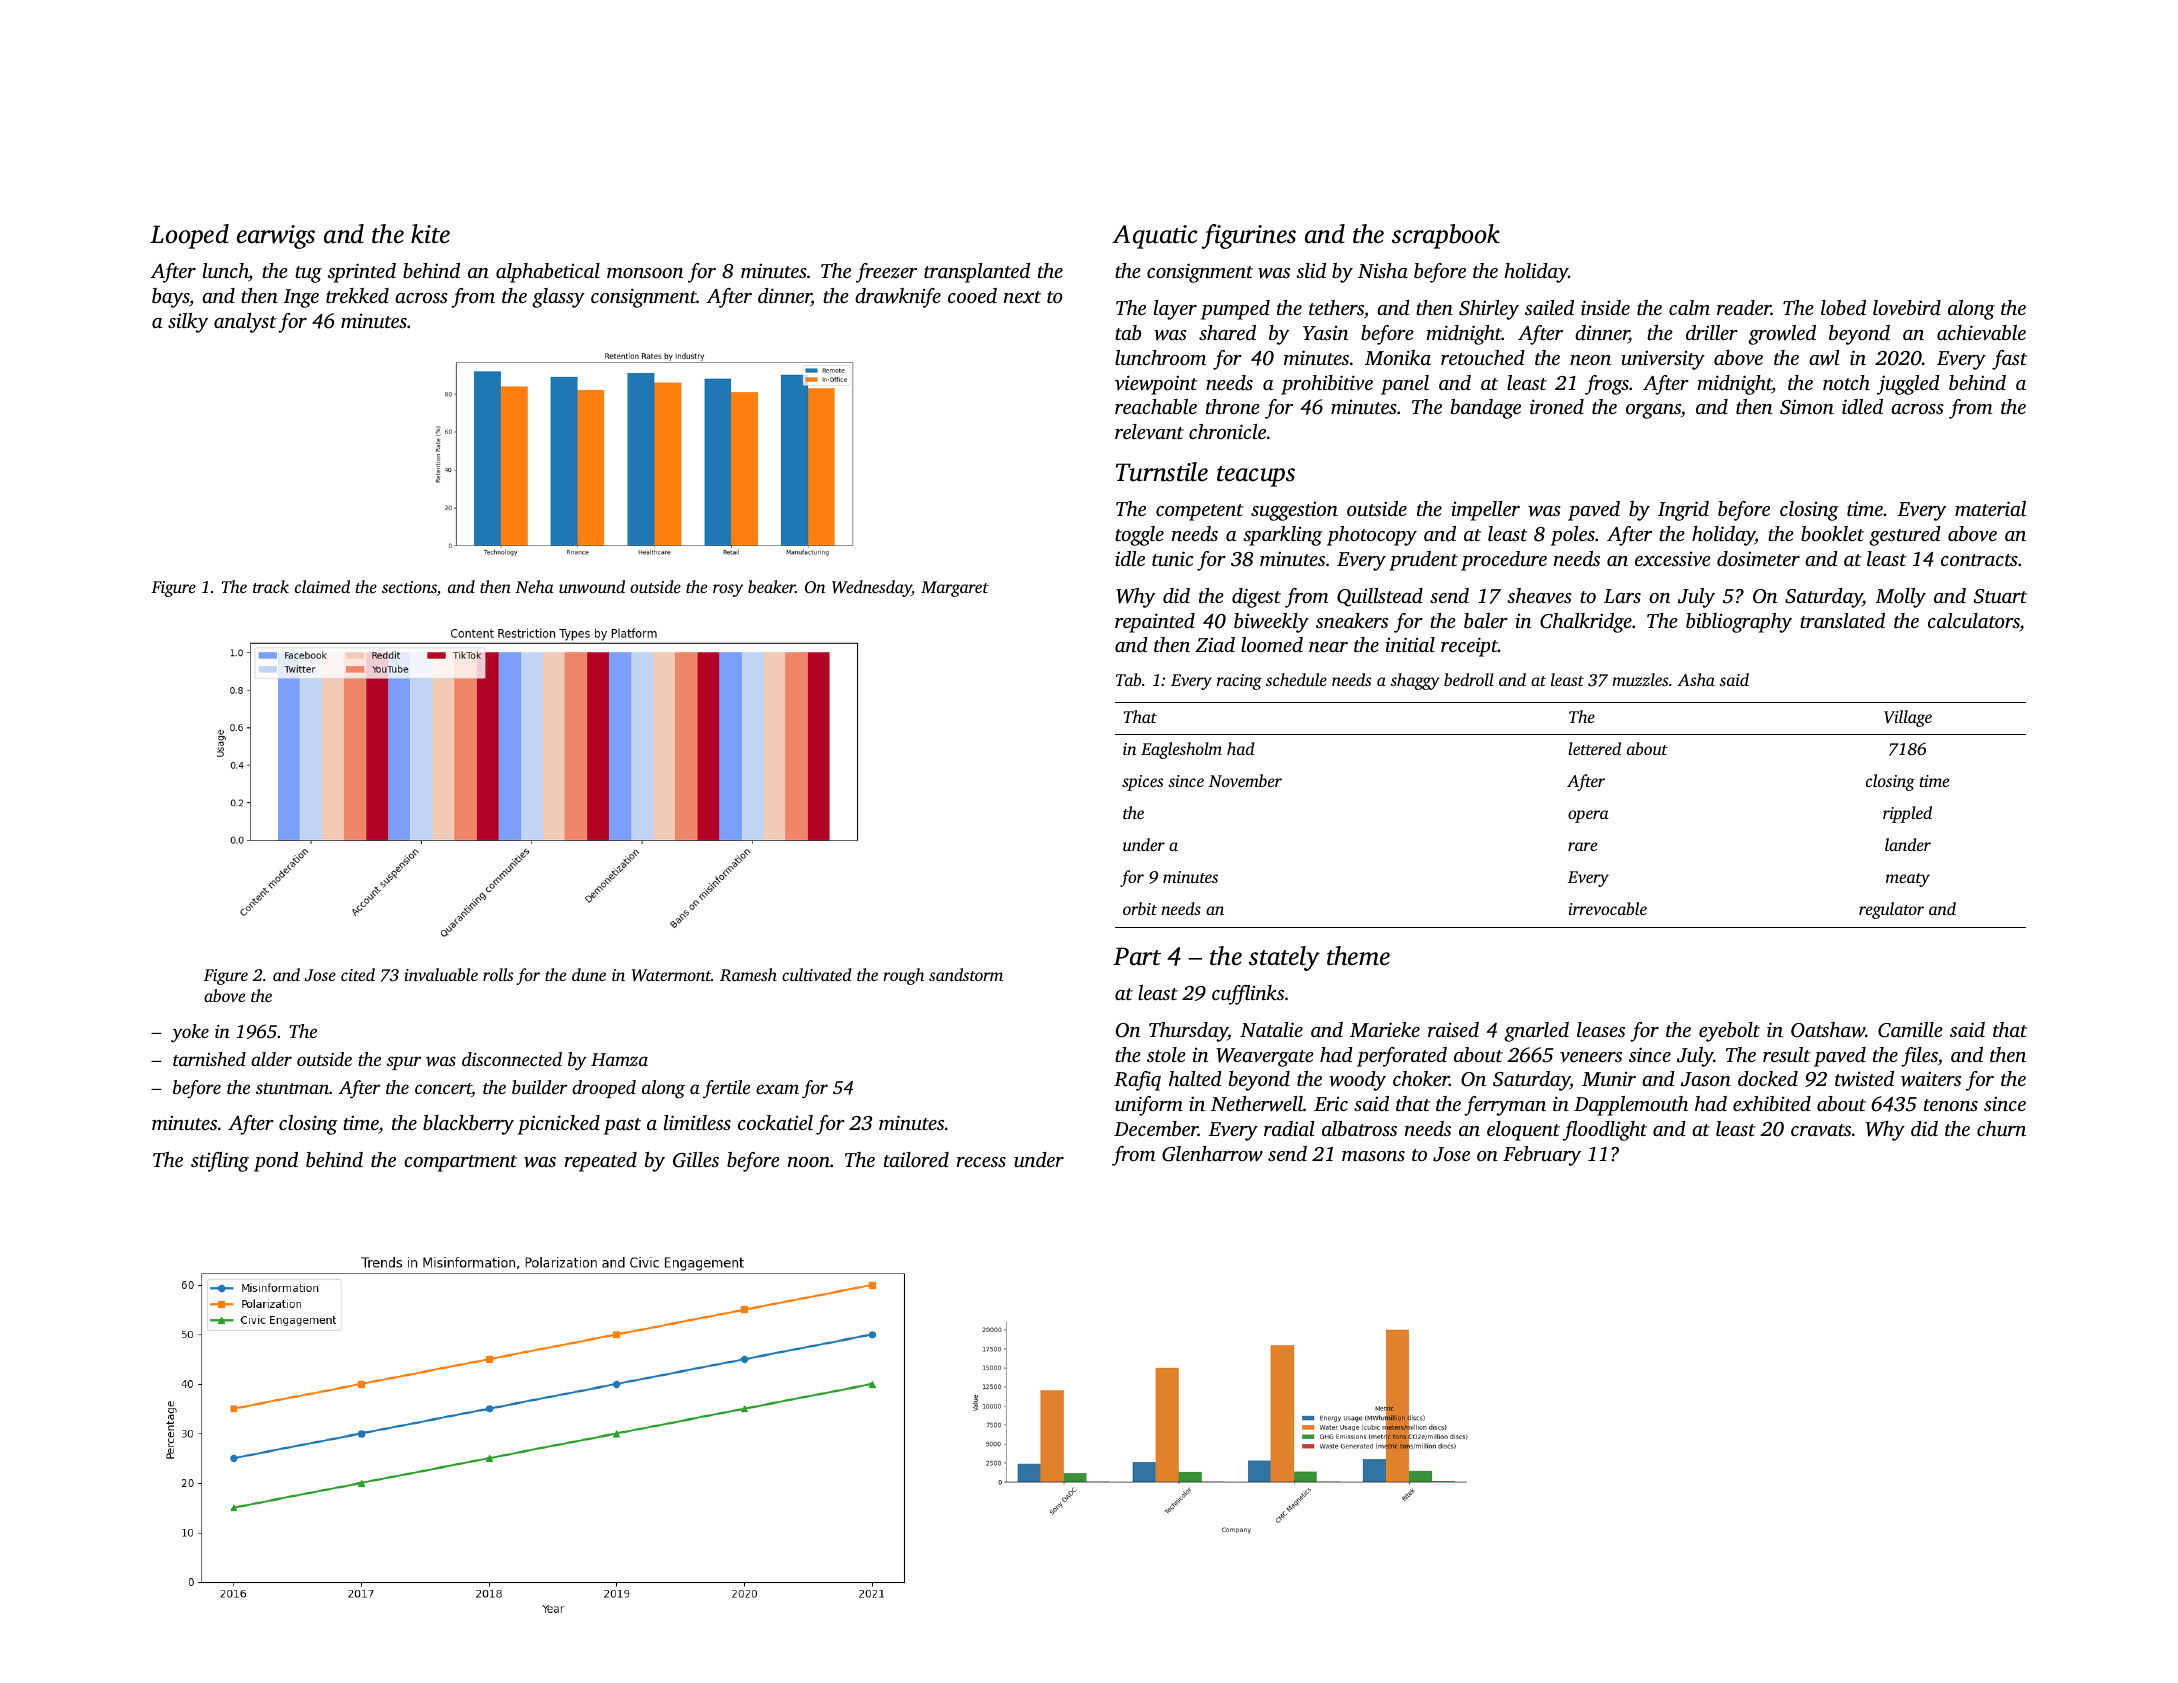 Image resolution: width=2178 pixels, height=1683 pixels. What do you see at coordinates (220, 1162) in the screenshot?
I see `stifling` at bounding box center [220, 1162].
